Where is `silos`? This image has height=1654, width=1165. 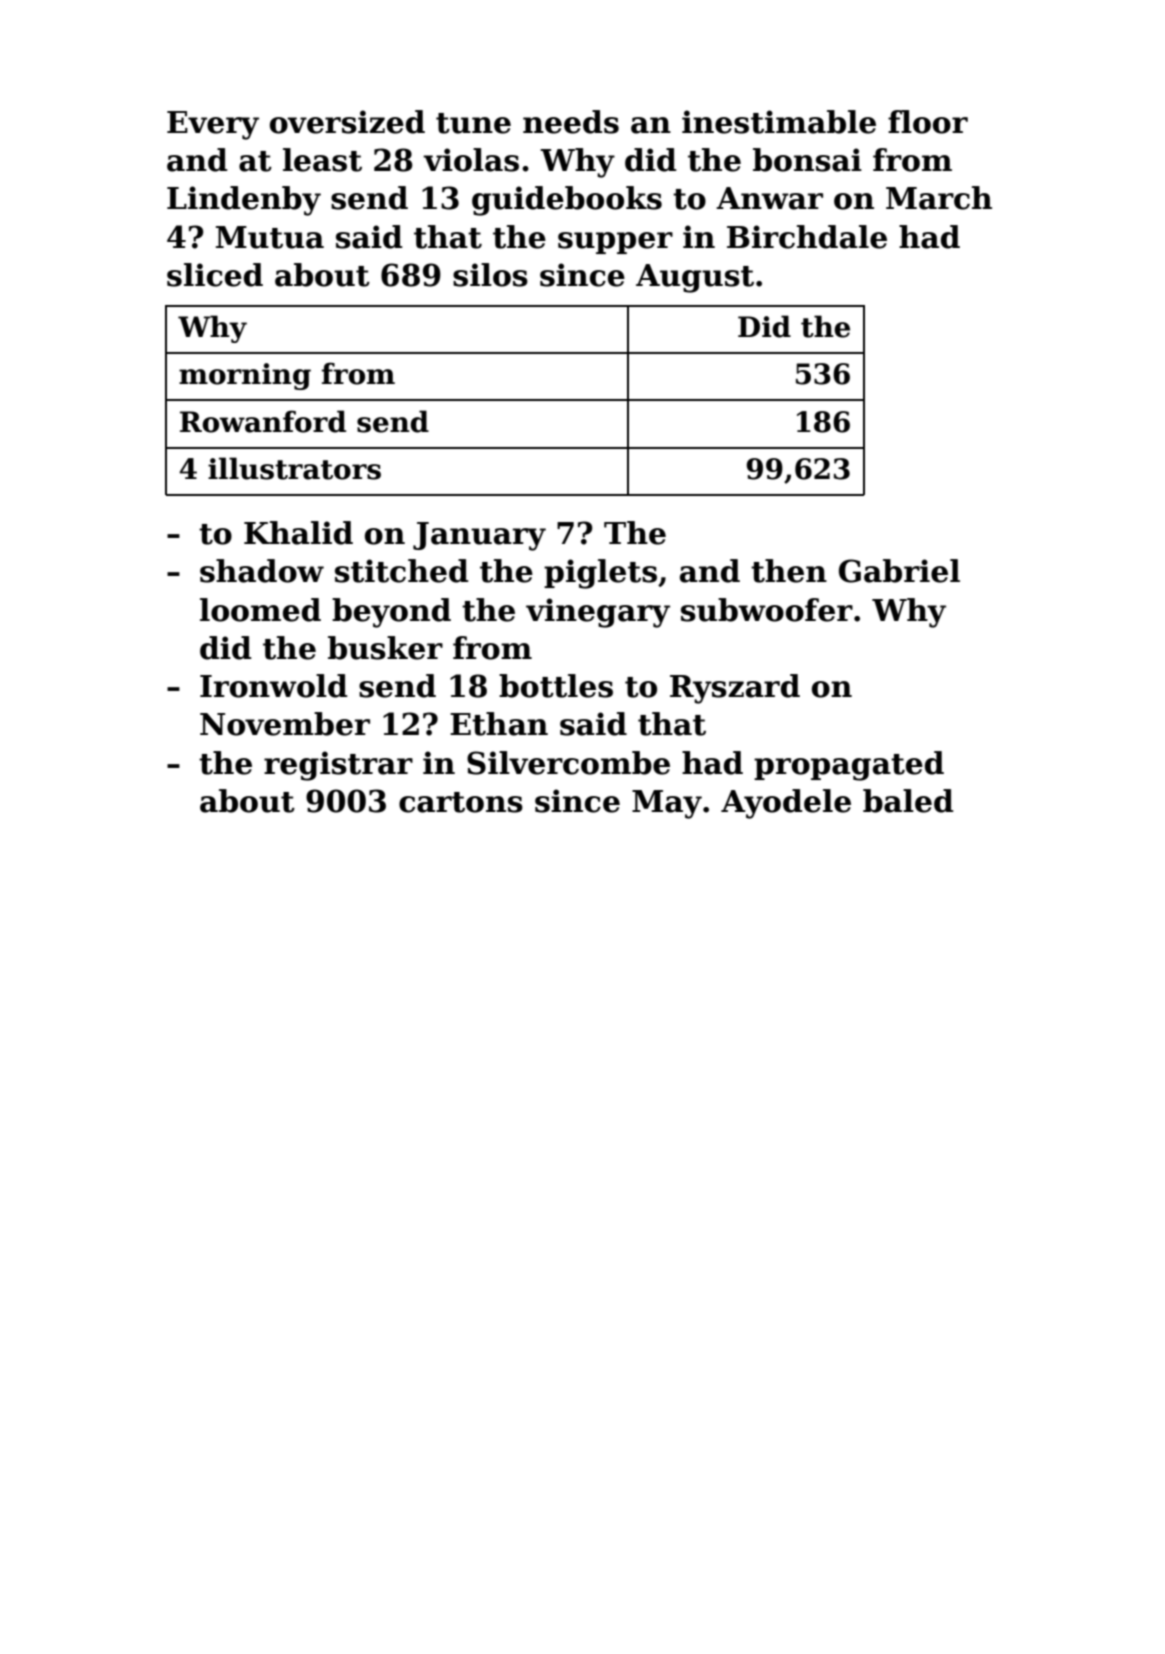
silos is located at coordinates (490, 275).
